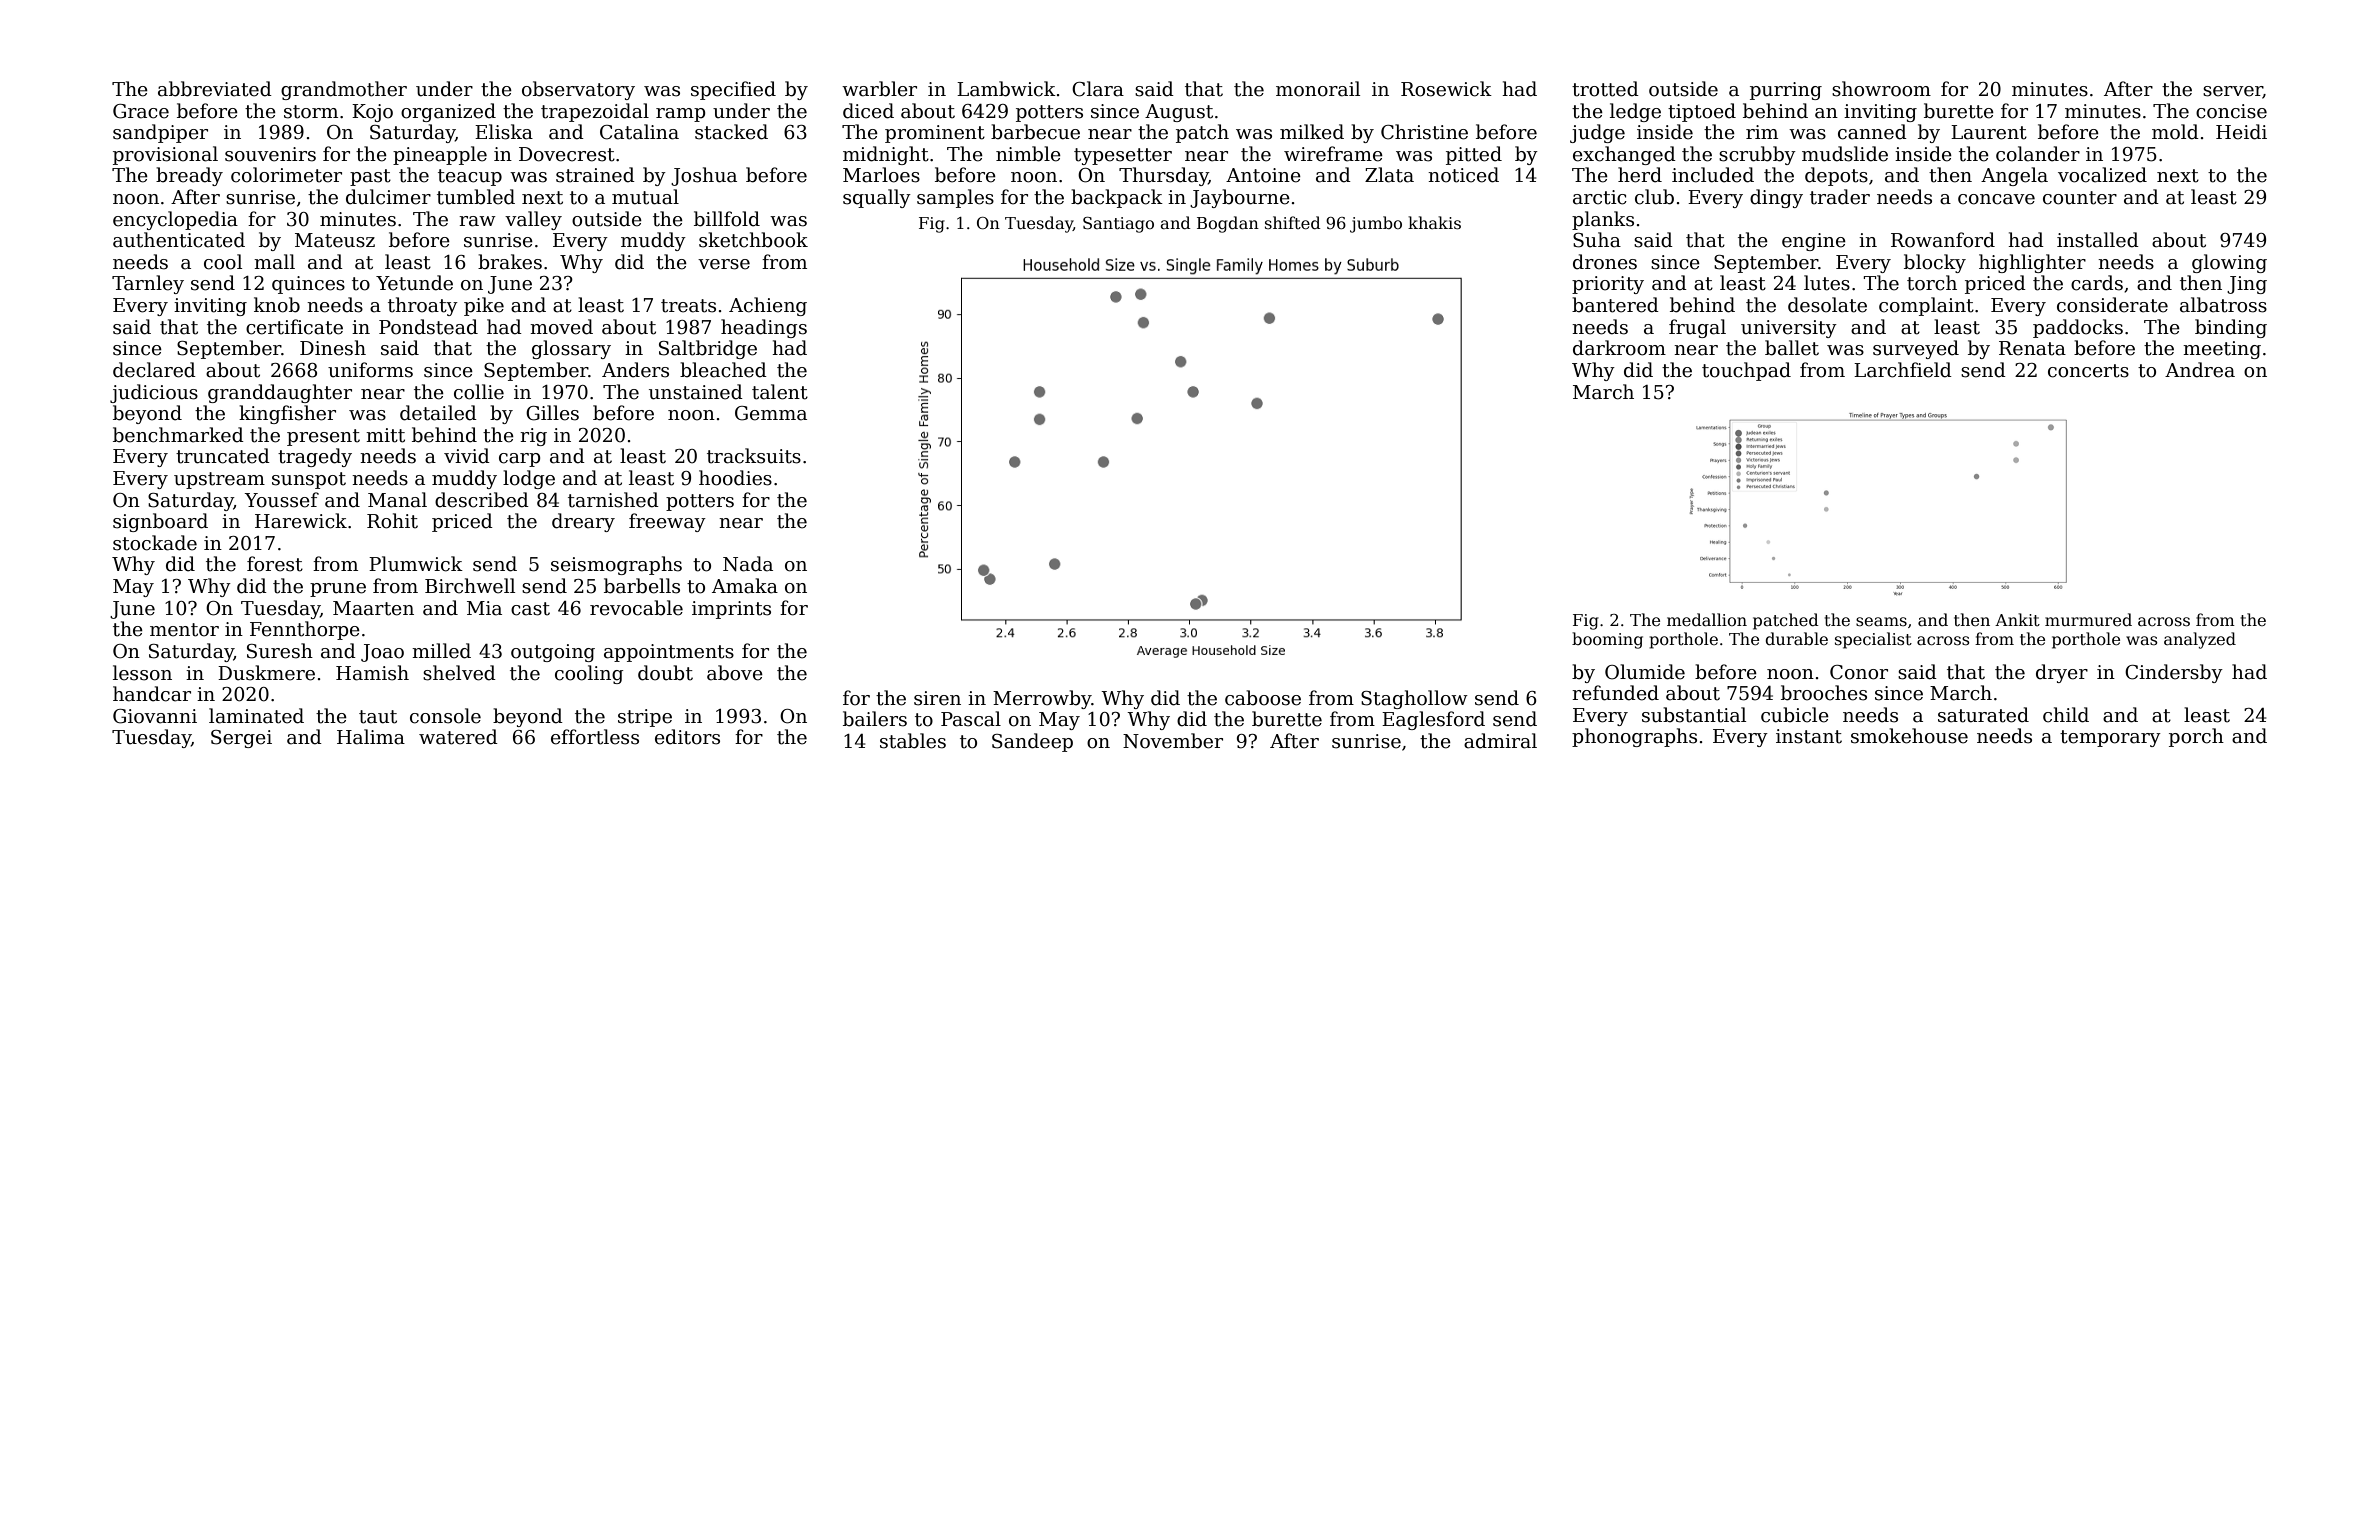 Image resolution: width=2380 pixels, height=1540 pixels. Describe the element at coordinates (215, 89) in the image. I see `abbreviated` at that location.
